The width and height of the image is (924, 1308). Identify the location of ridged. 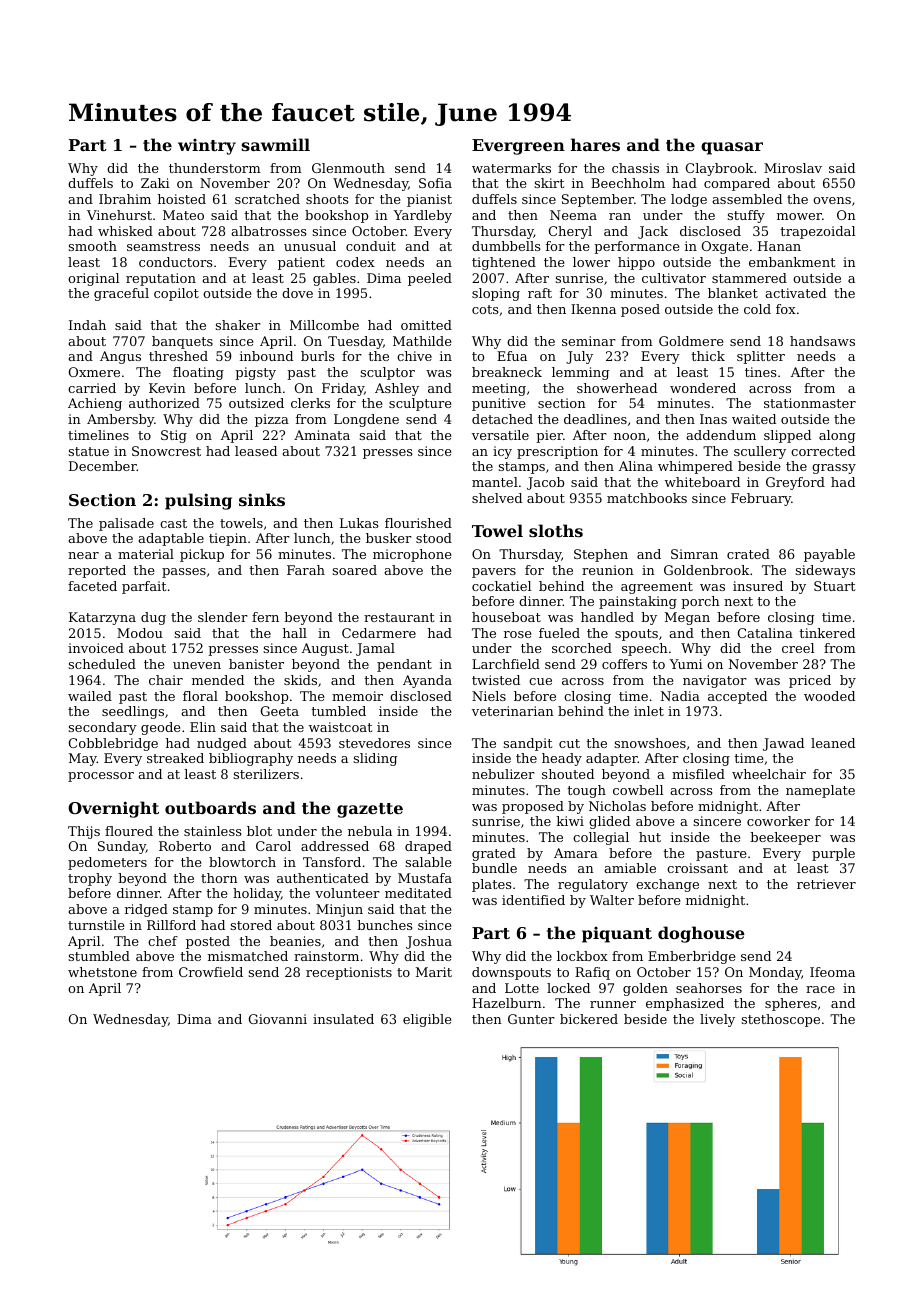
(146, 910).
